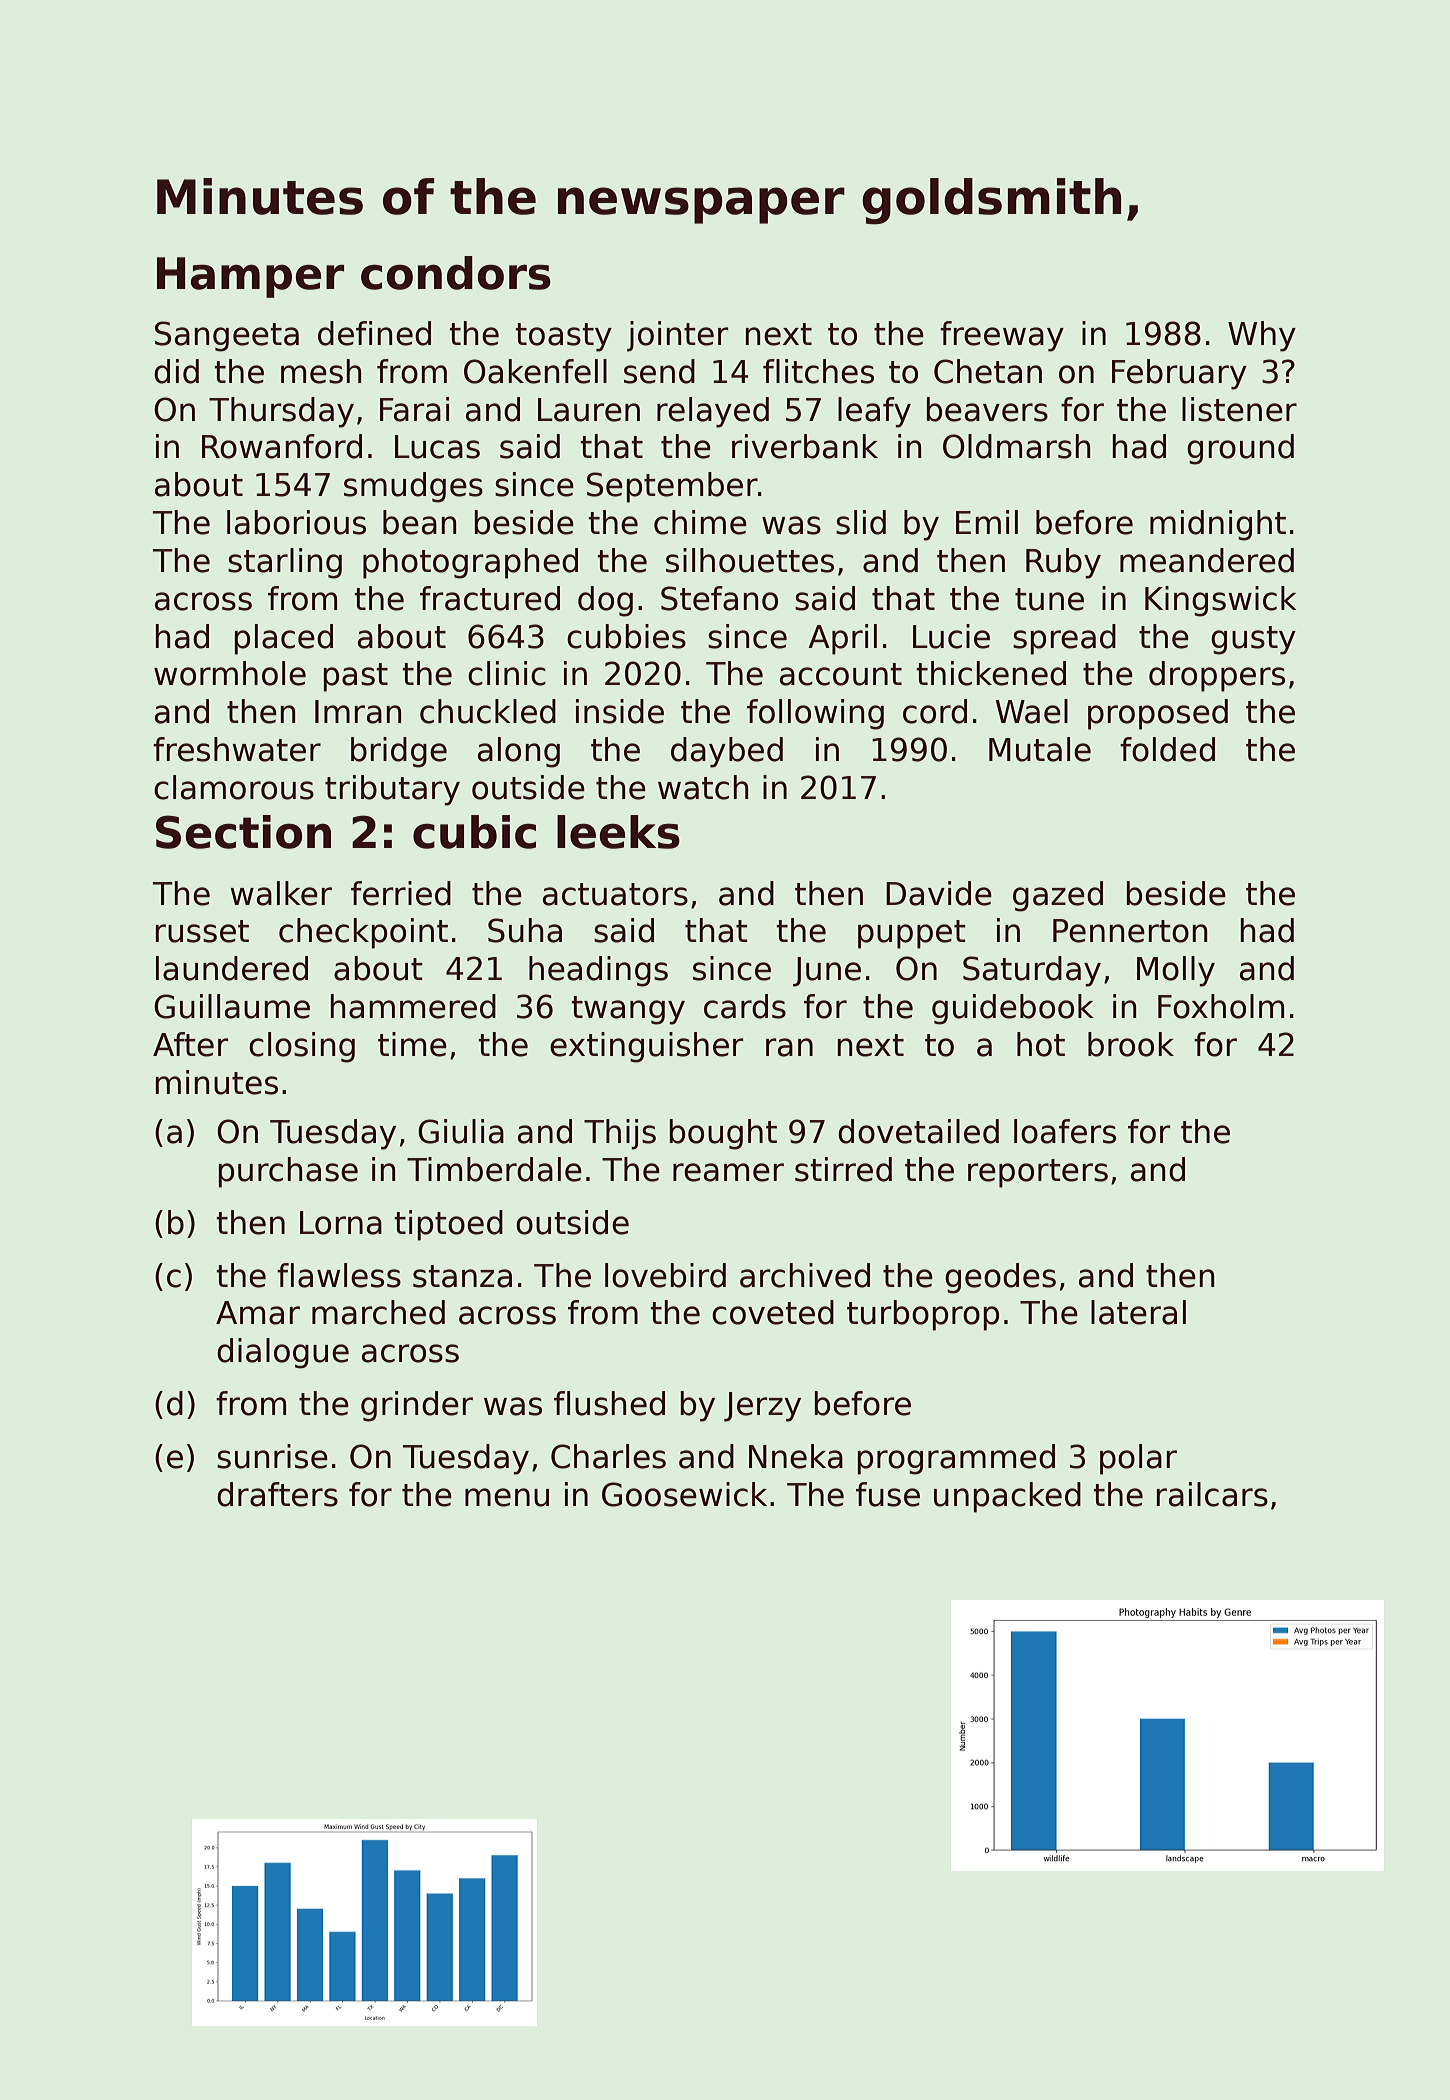 This screenshot has height=2100, width=1450. Describe the element at coordinates (888, 1494) in the screenshot. I see `fuse` at that location.
